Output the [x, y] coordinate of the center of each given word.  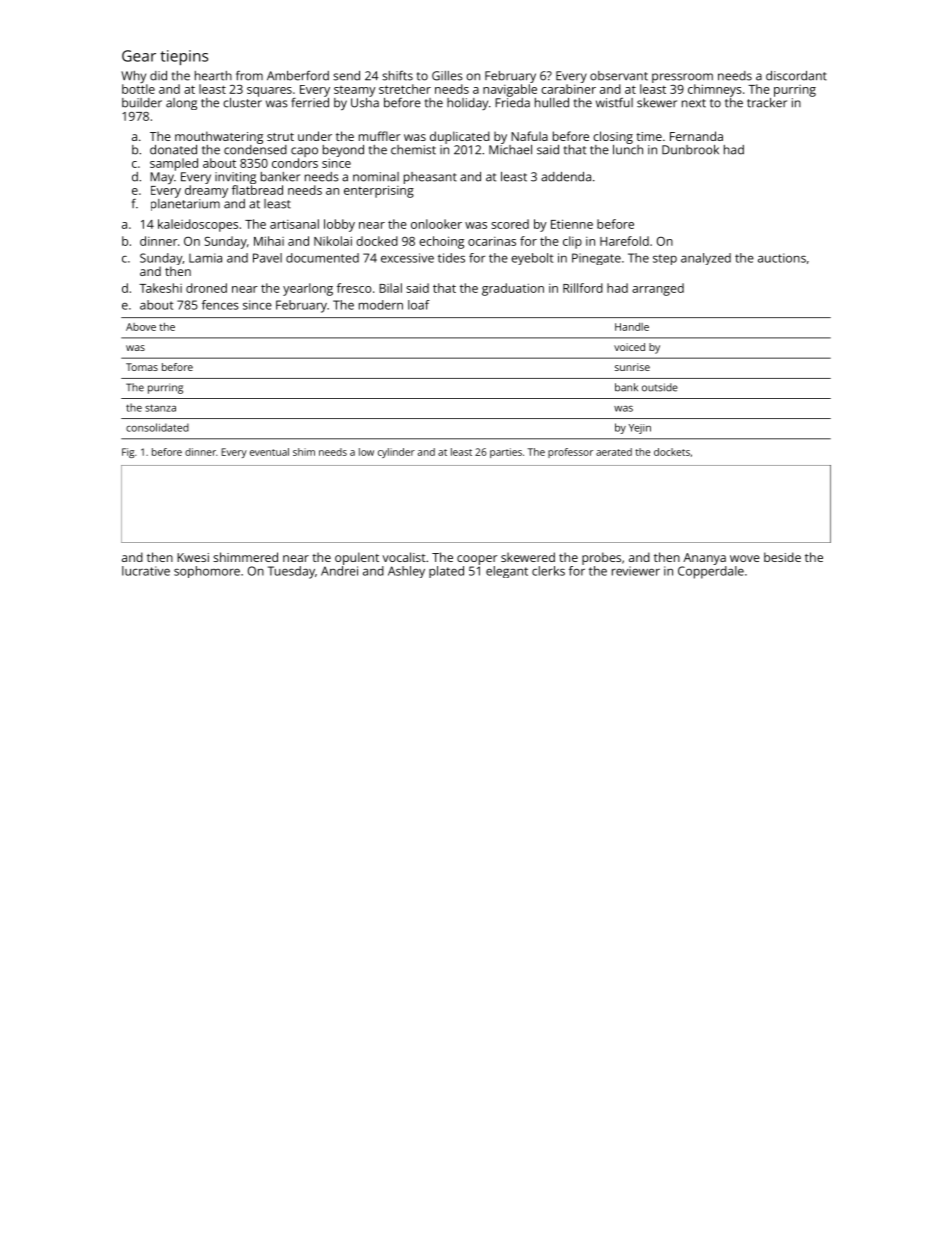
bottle [138, 89]
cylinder [396, 453]
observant [619, 76]
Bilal [390, 288]
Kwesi [193, 557]
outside [660, 387]
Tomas [142, 367]
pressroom [682, 78]
